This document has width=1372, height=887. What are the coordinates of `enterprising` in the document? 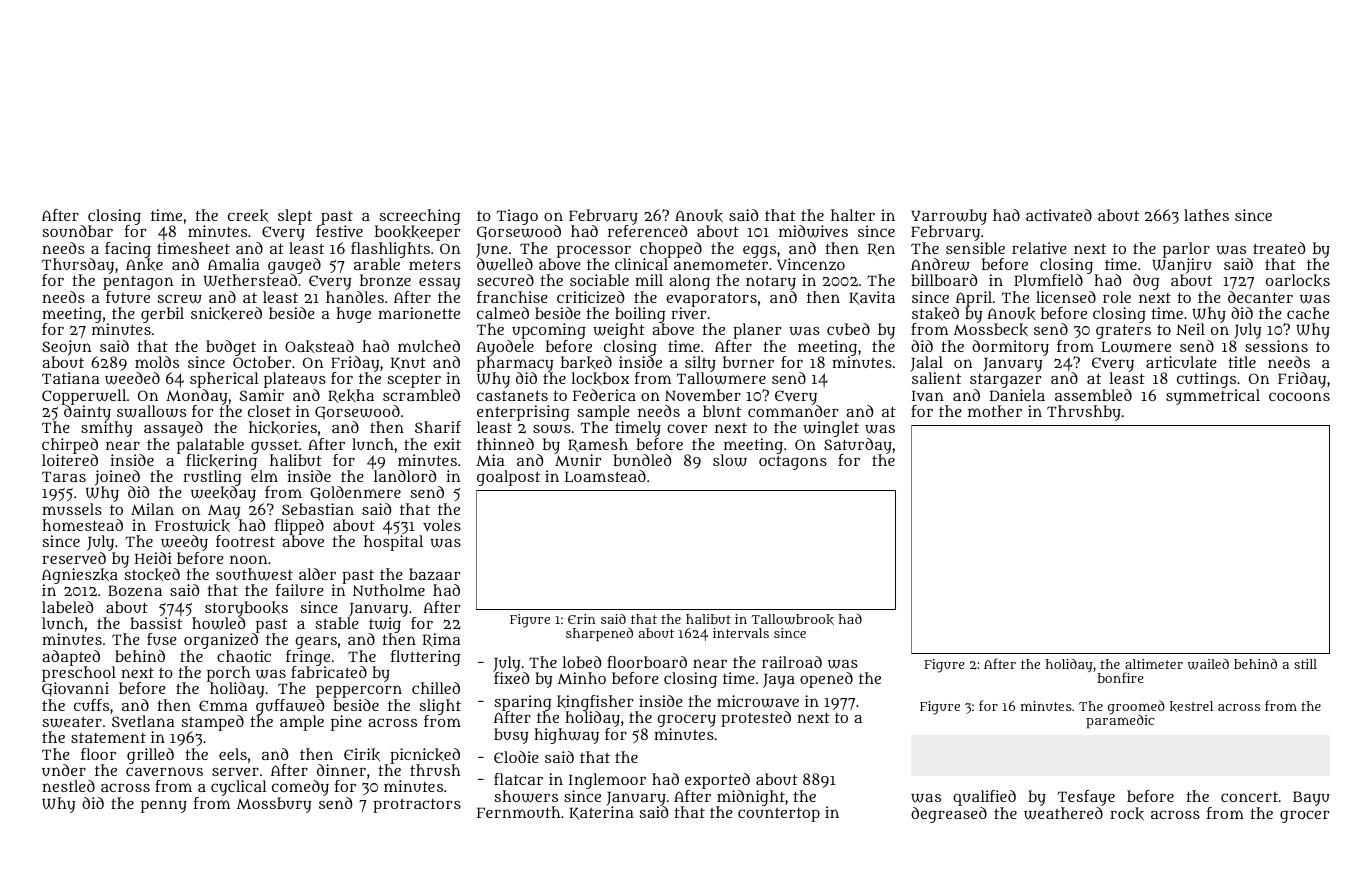 It's located at (523, 413).
